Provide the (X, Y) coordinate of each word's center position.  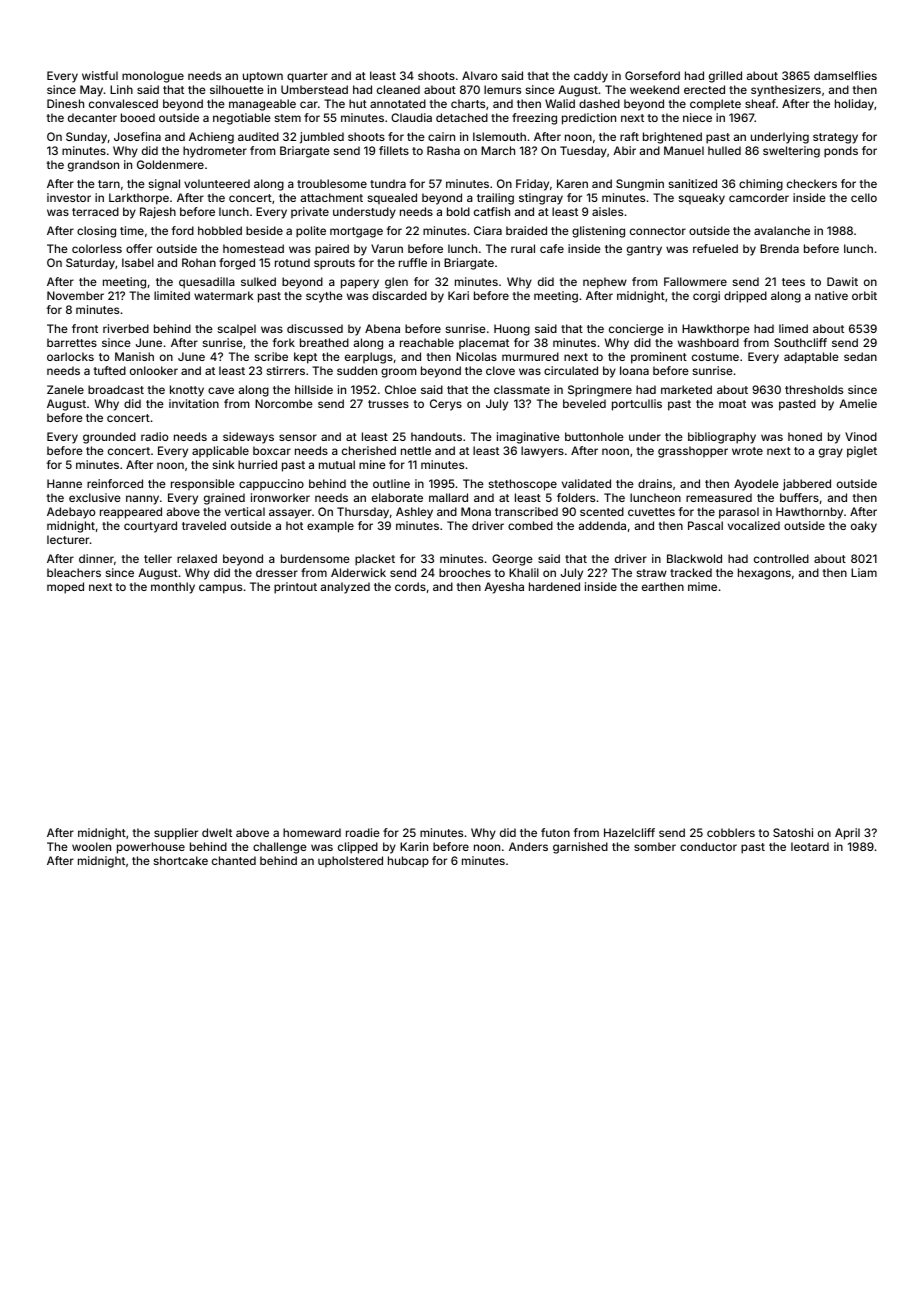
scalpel (237, 329)
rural (523, 248)
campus (220, 589)
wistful (100, 75)
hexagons (764, 574)
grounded (109, 438)
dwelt (217, 832)
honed (805, 436)
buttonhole (594, 436)
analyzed (345, 588)
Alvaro (479, 75)
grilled (725, 77)
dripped (745, 297)
